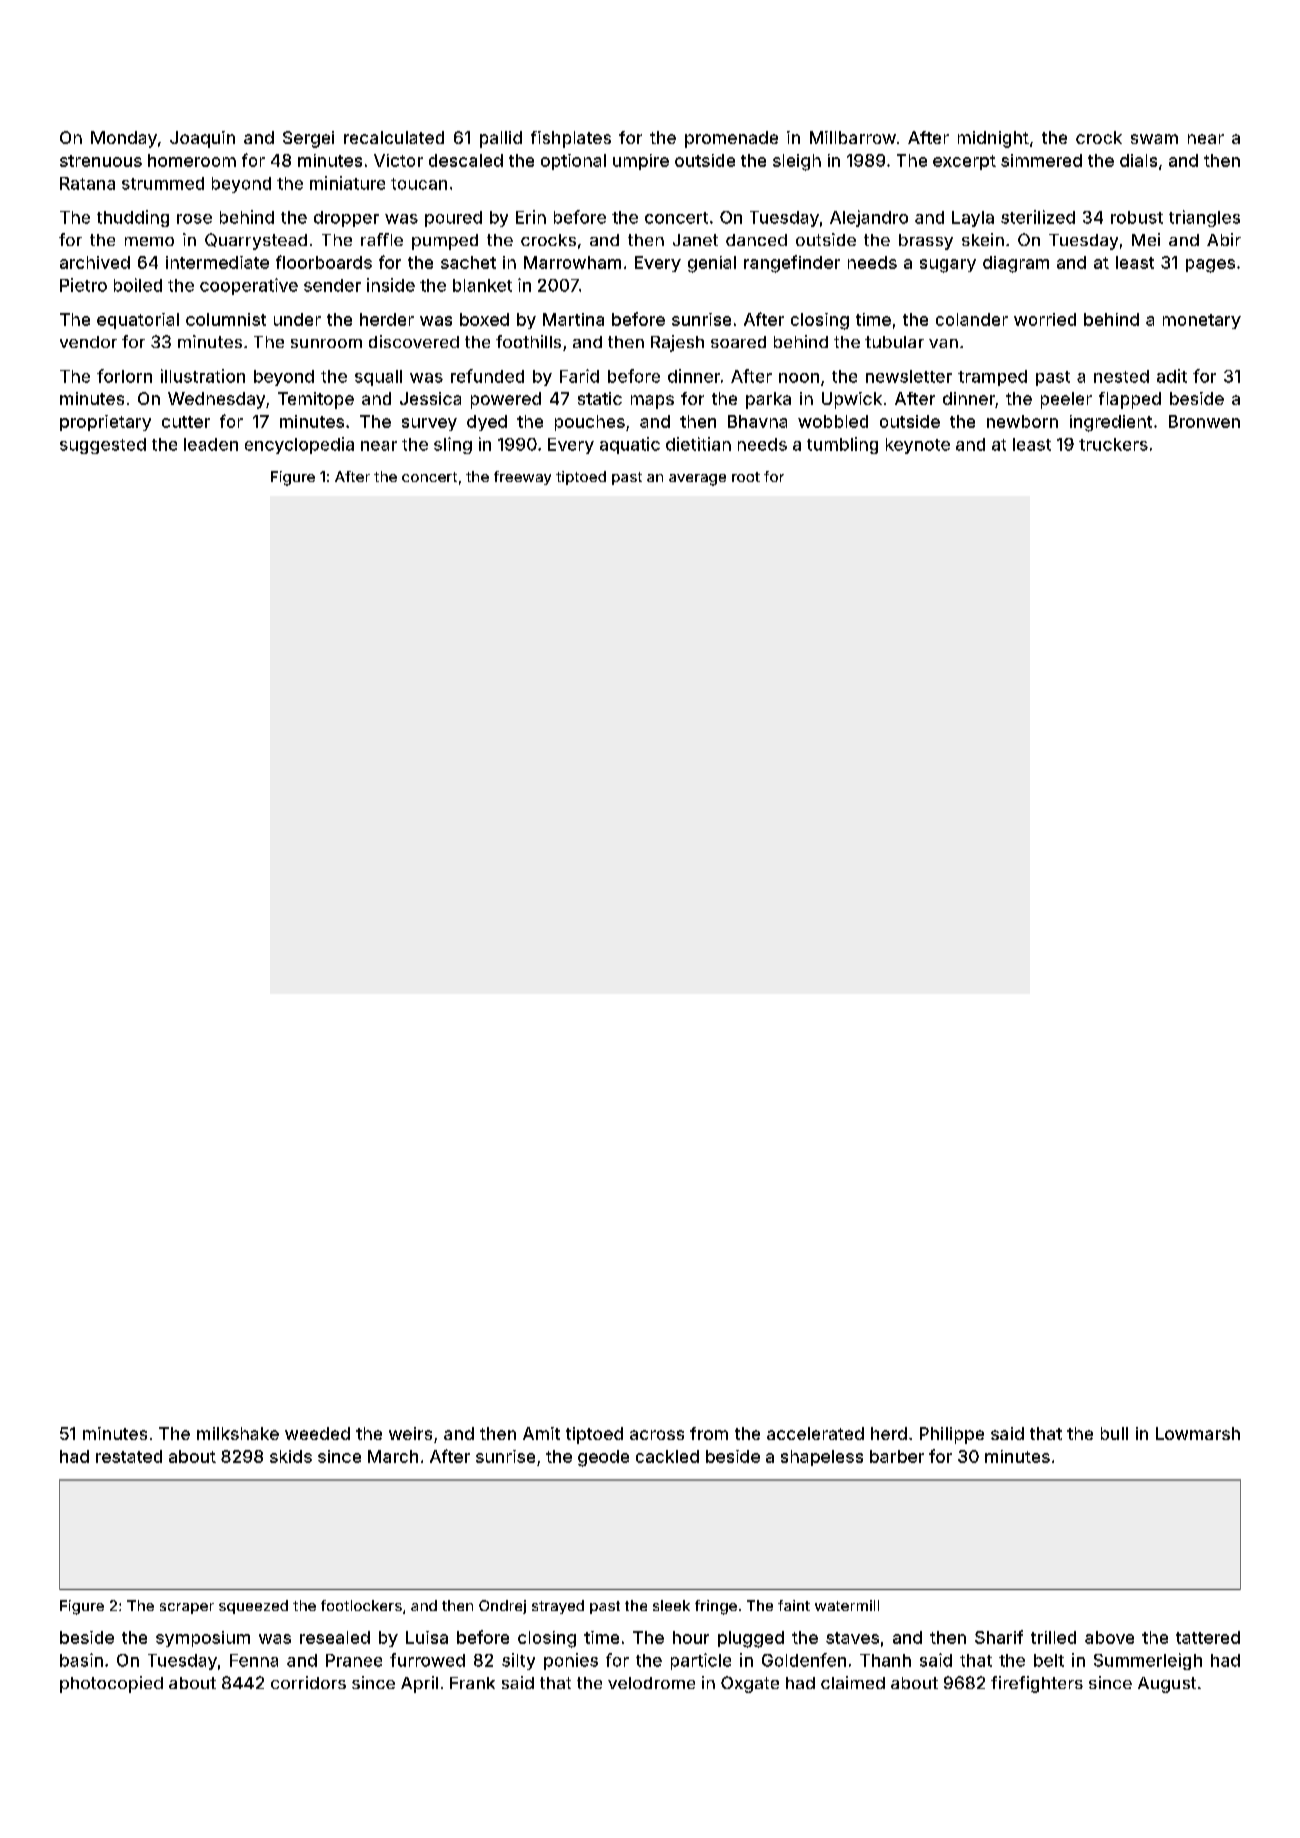 The width and height of the image is (1300, 1838). I want to click on Erin, so click(531, 217).
